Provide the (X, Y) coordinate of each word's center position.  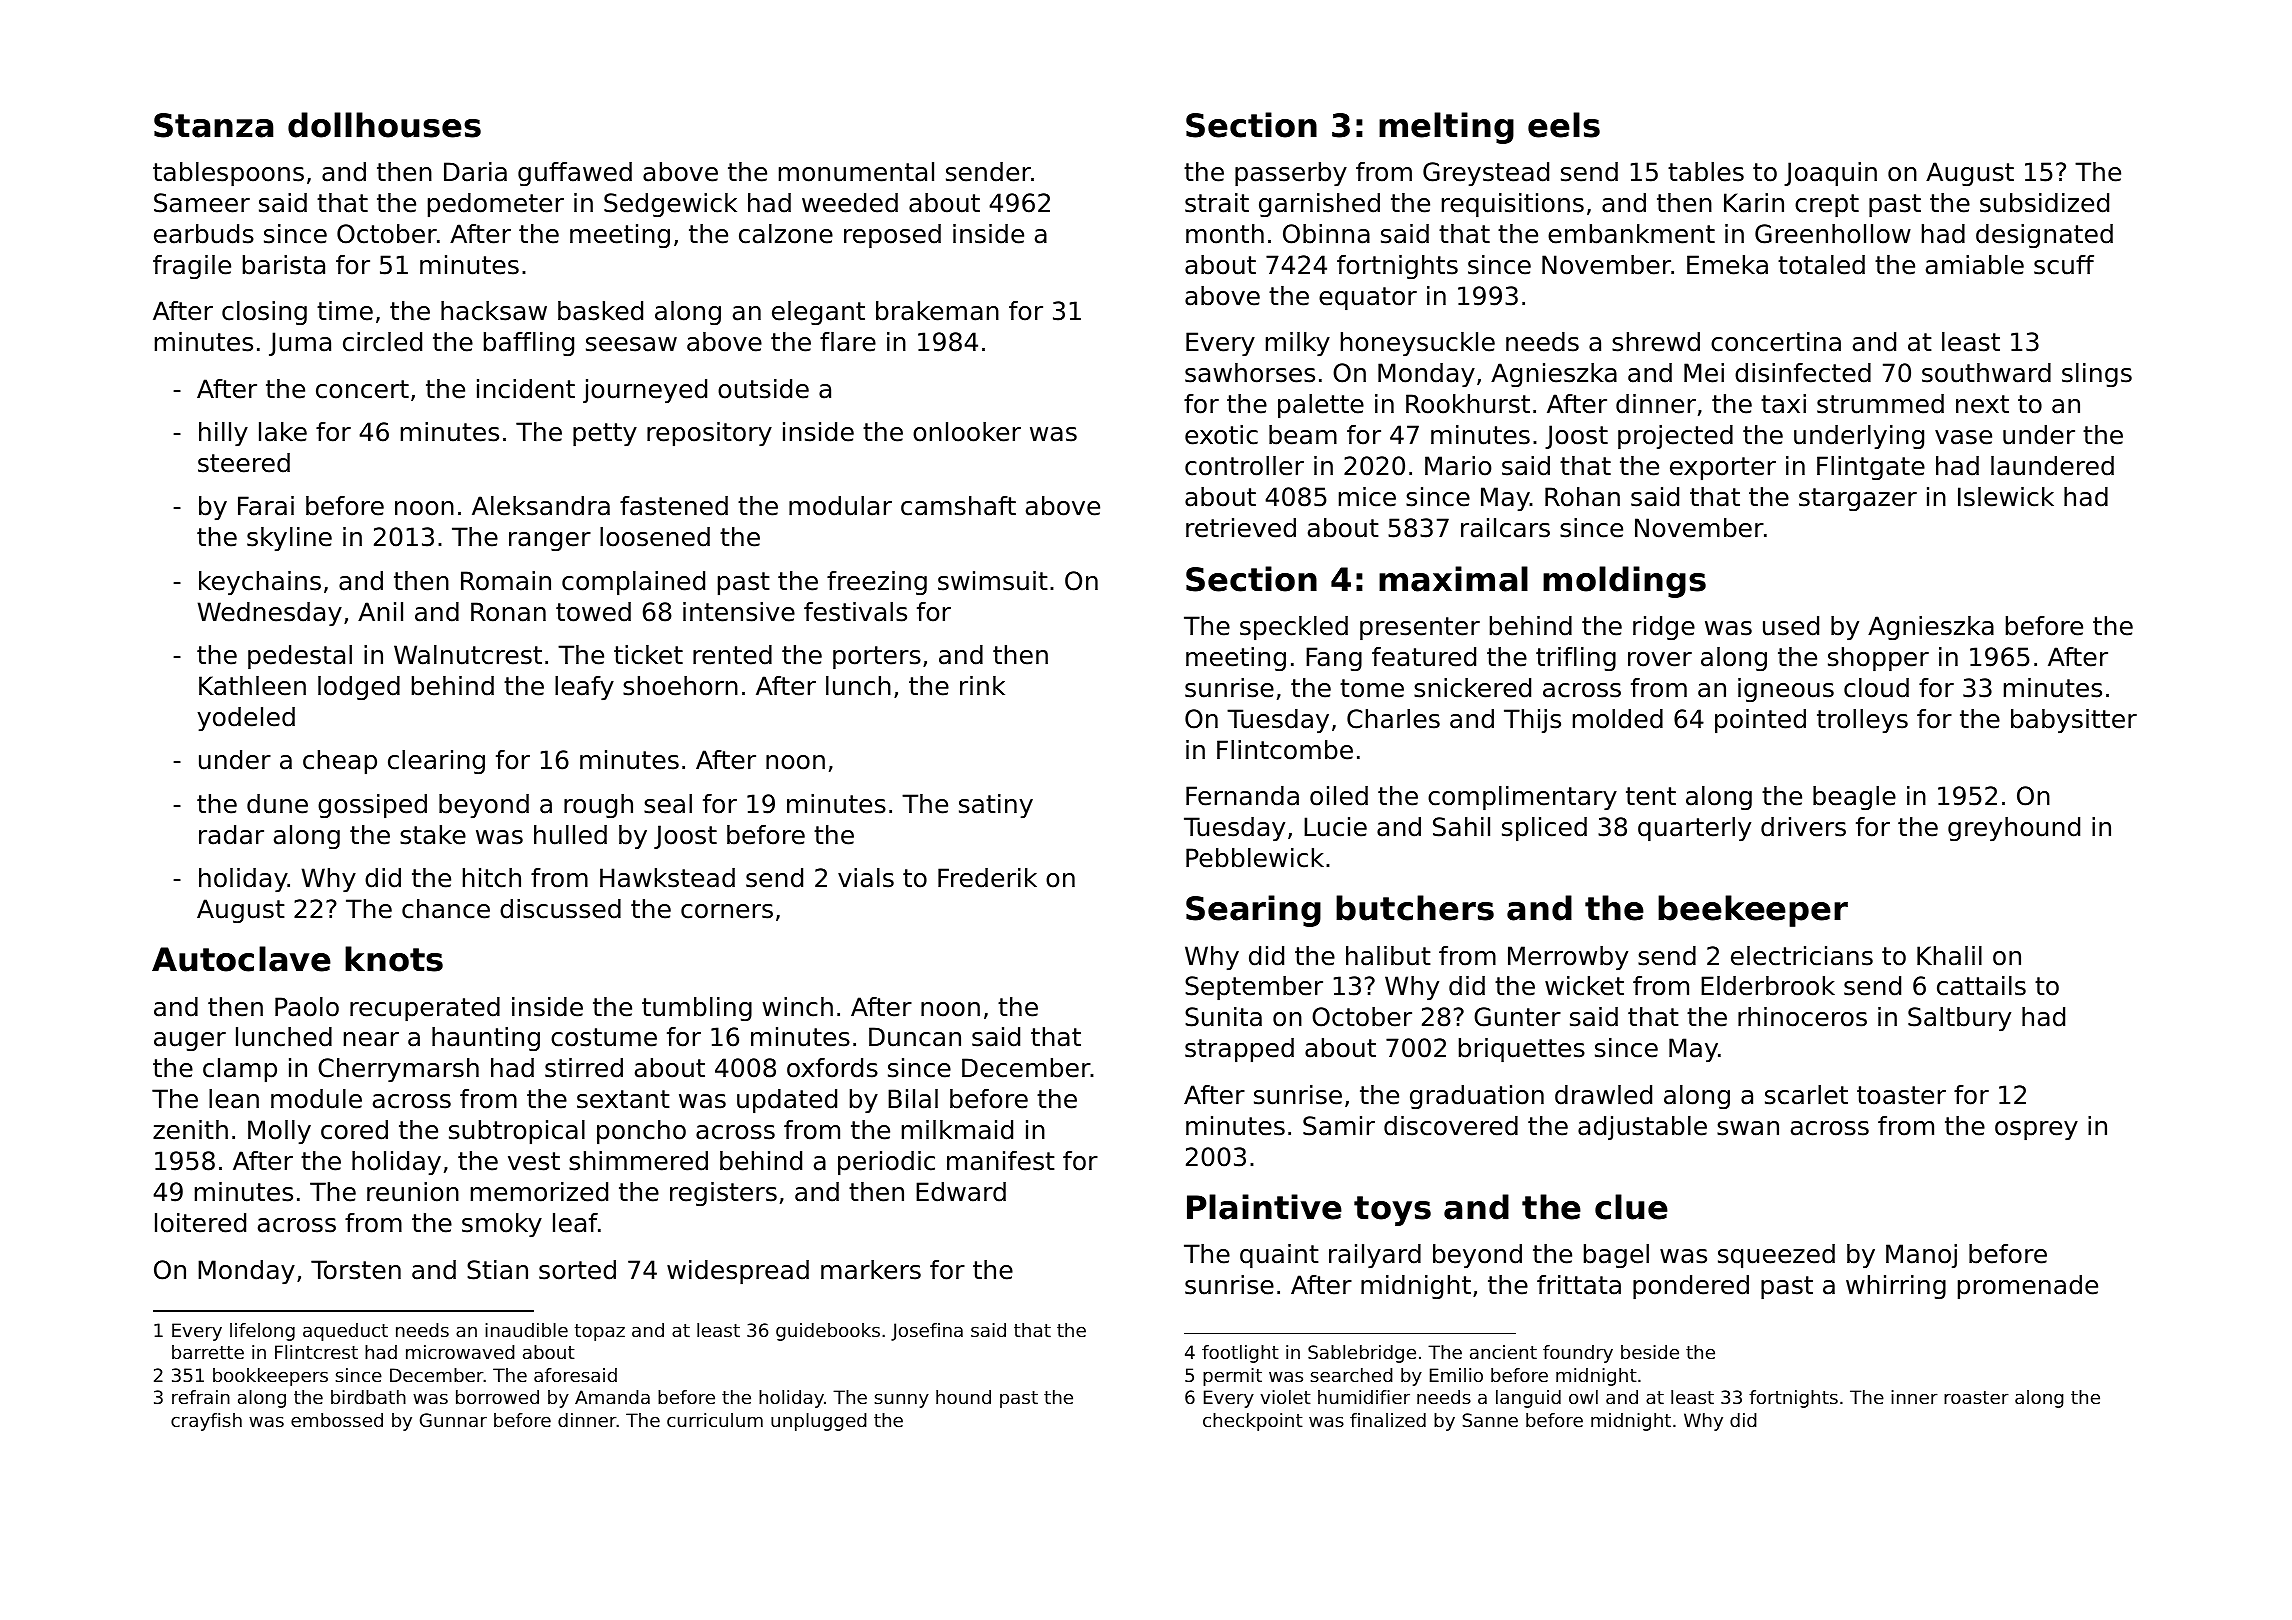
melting (1446, 128)
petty (605, 434)
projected (1675, 437)
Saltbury (1959, 1019)
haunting (486, 1039)
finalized (1388, 1420)
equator (1368, 298)
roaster (1976, 1397)
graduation (1477, 1097)
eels (1564, 125)
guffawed (575, 174)
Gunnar (453, 1420)
